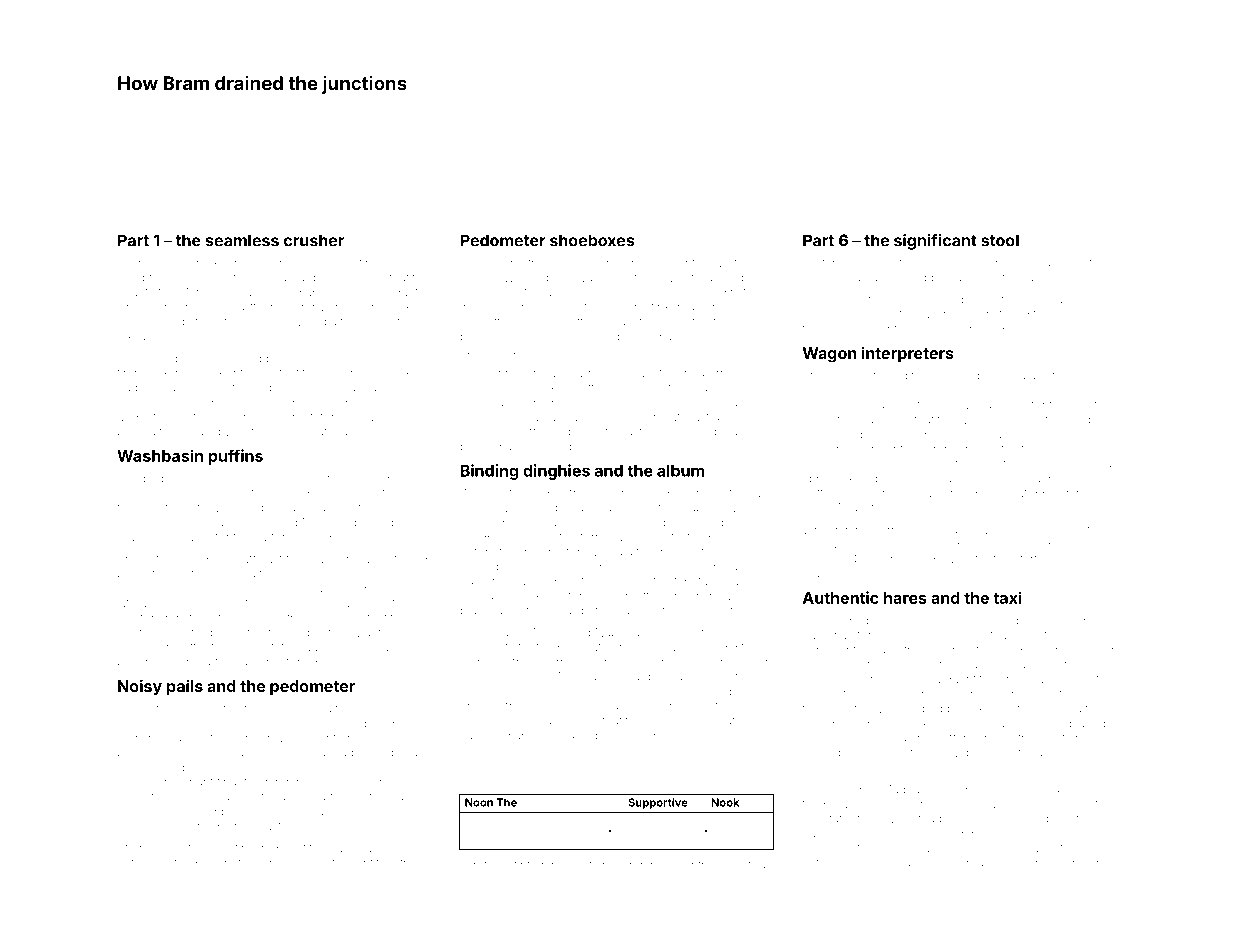 Image resolution: width=1233 pixels, height=952 pixels. I want to click on crispy, so click(1014, 865).
